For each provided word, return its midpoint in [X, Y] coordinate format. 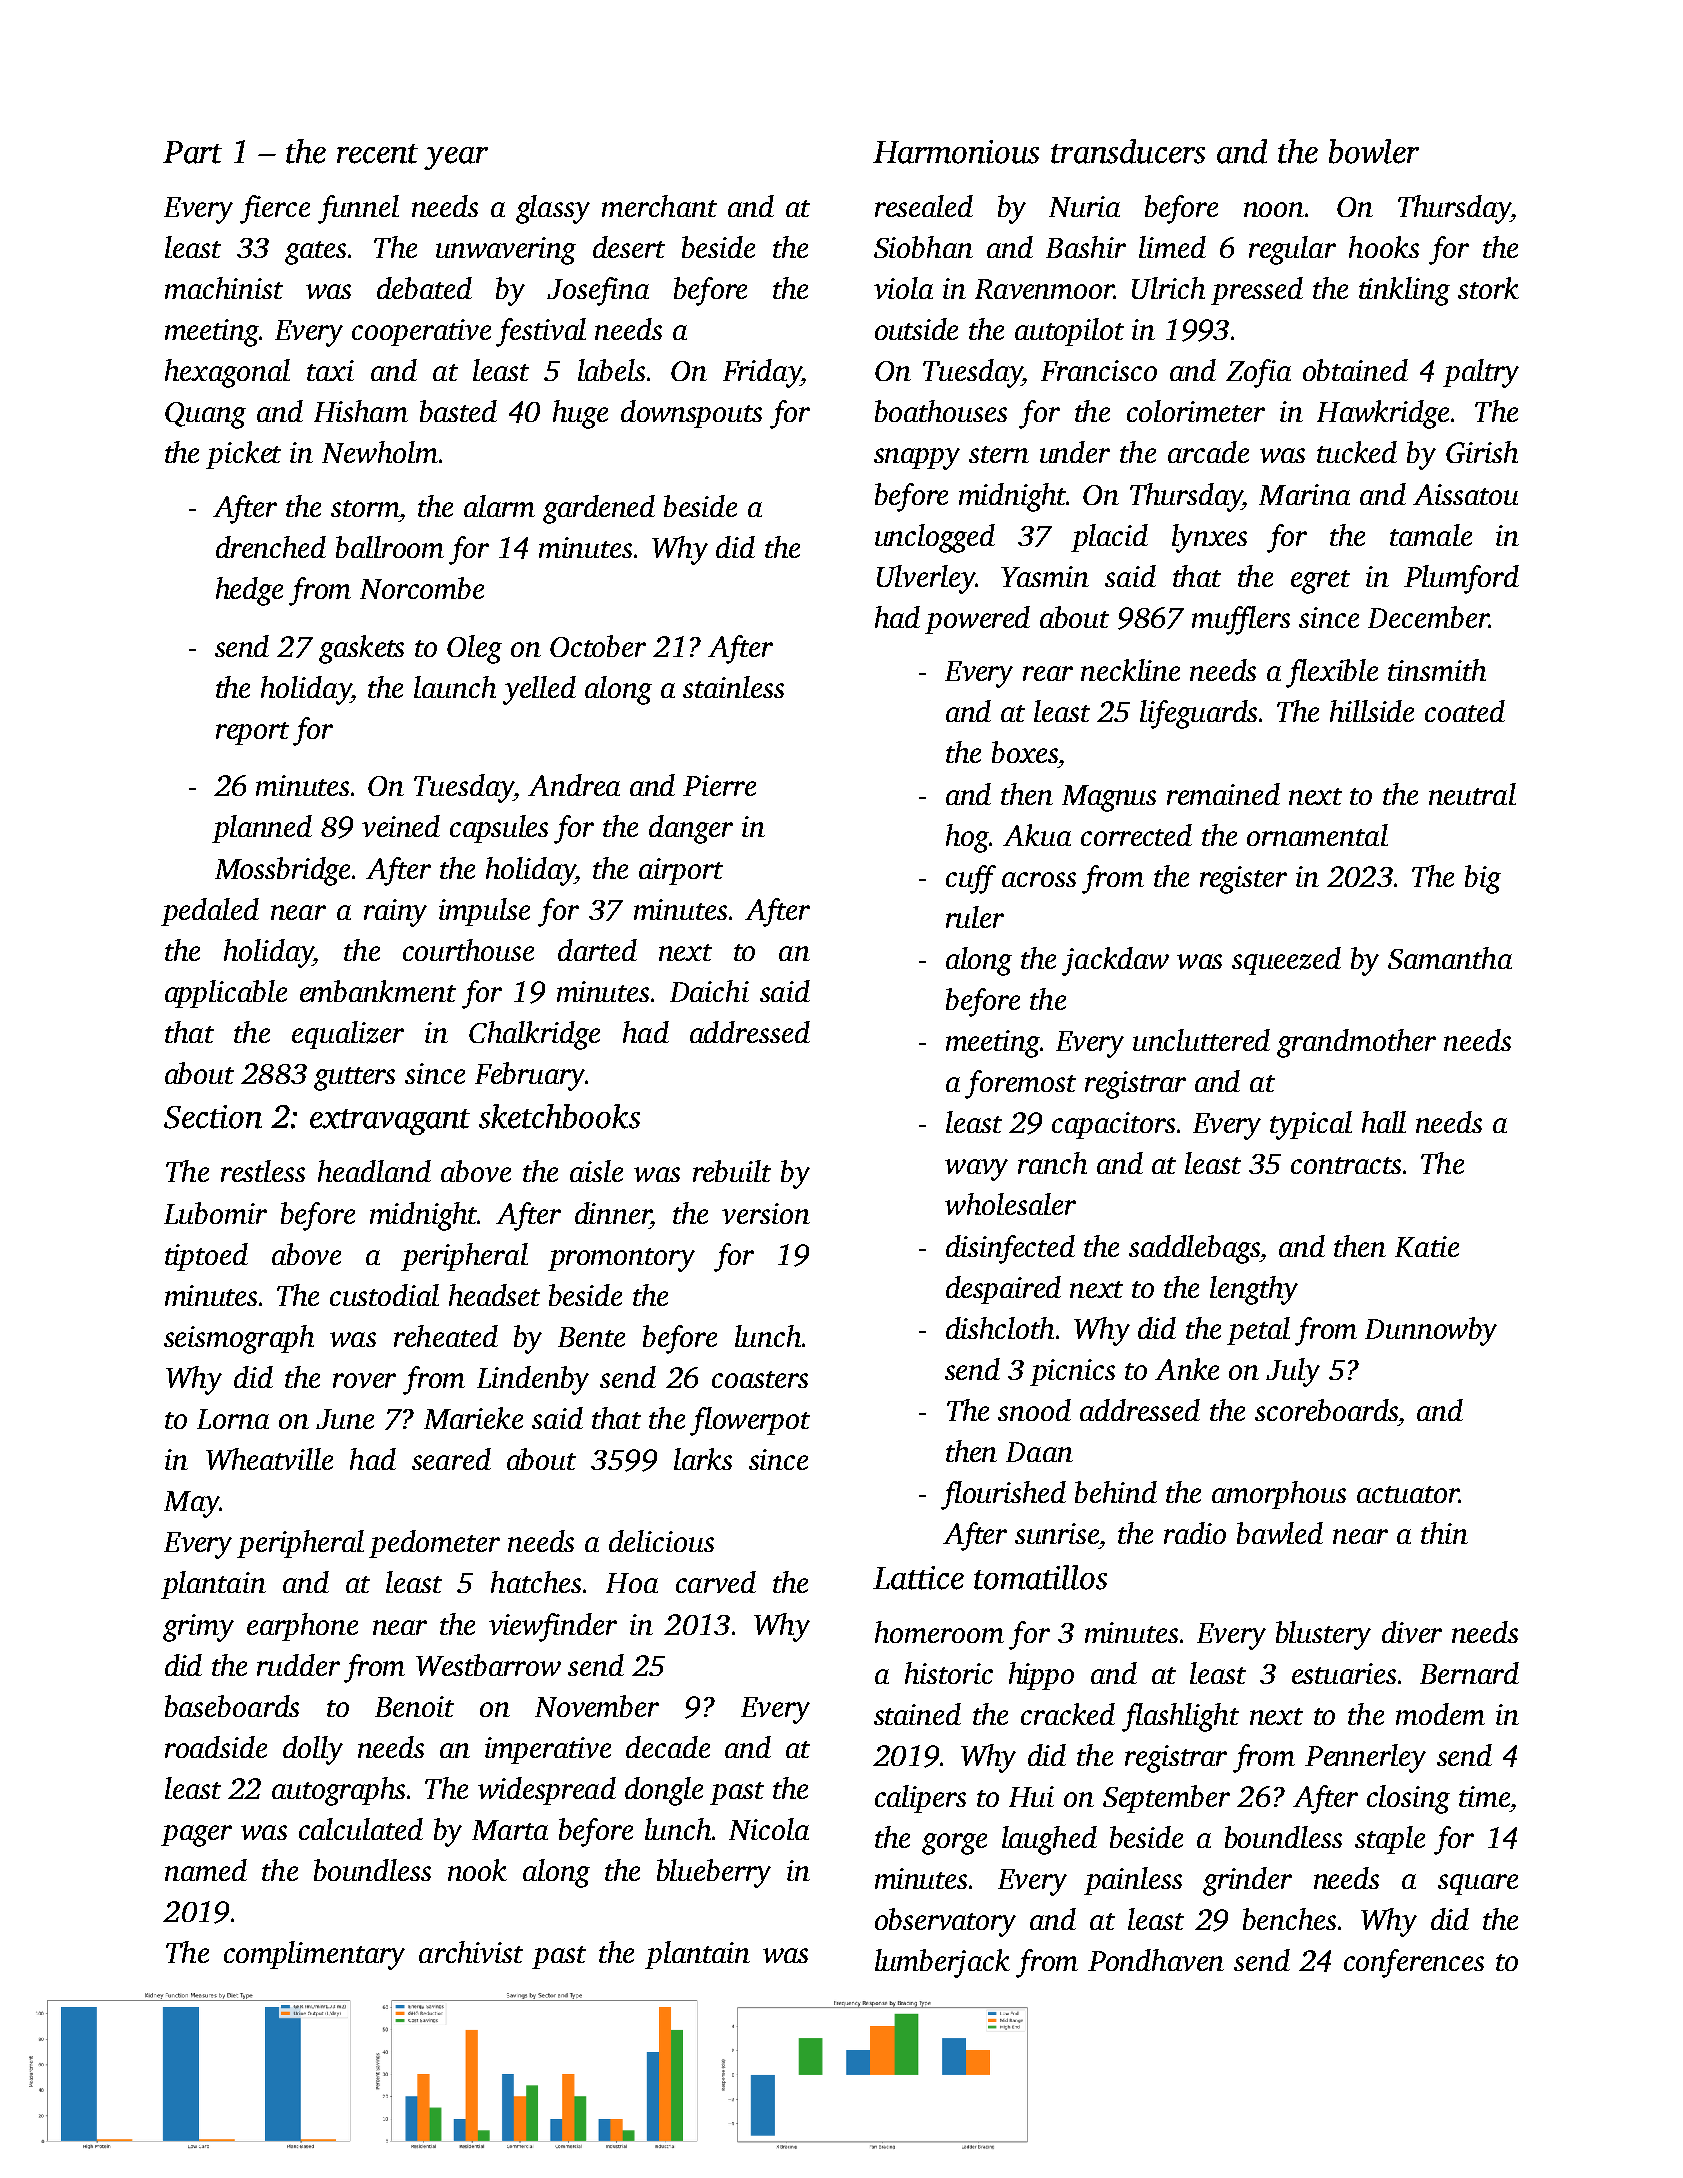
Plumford [1461, 579]
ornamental [1317, 835]
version [766, 1213]
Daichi [709, 991]
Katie [1427, 1246]
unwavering [506, 251]
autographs [338, 1791]
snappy [917, 459]
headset [494, 1295]
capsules [499, 829]
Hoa [632, 1583]
